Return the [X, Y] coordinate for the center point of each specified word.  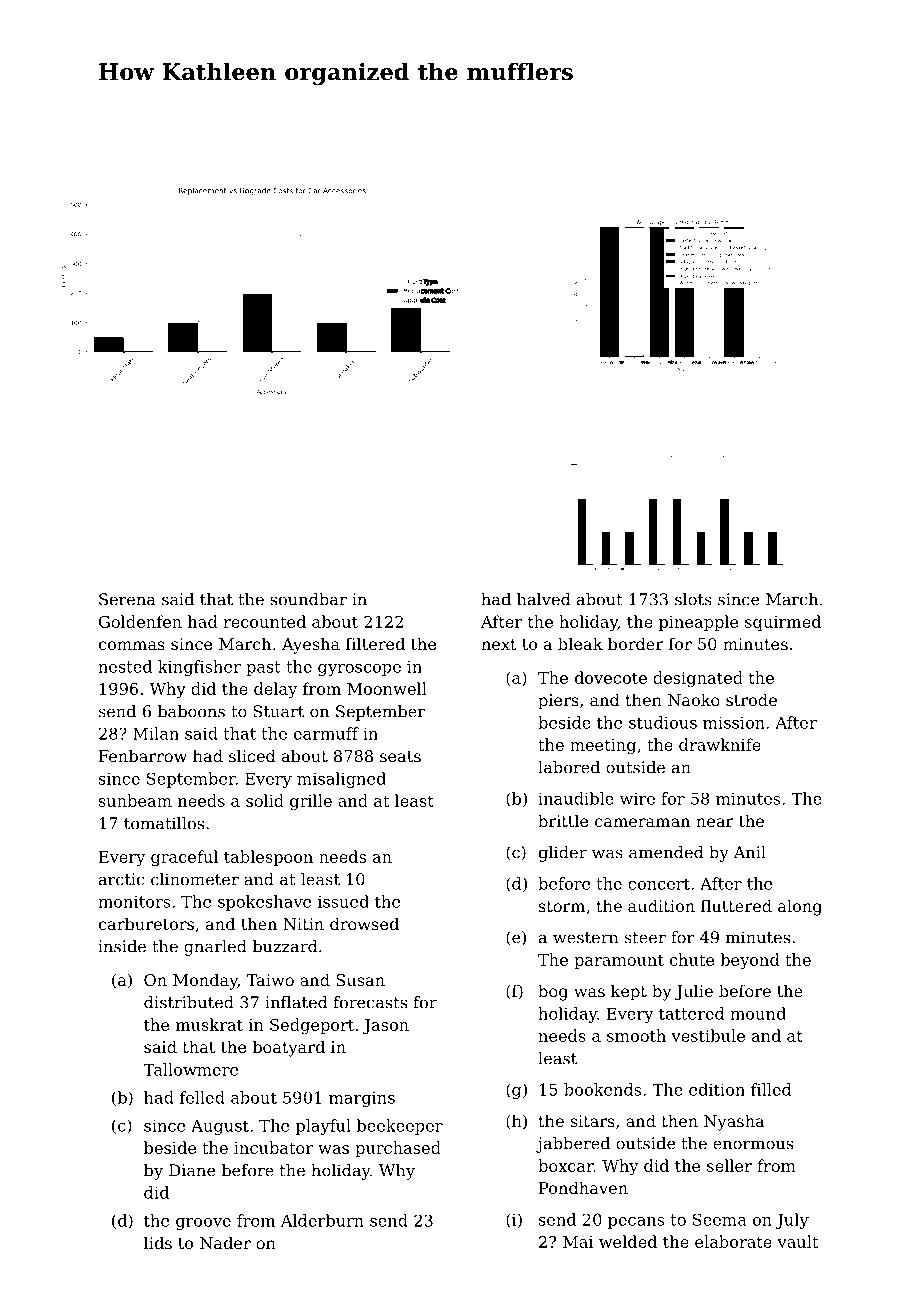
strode [751, 699]
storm [562, 906]
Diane [192, 1170]
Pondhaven [583, 1187]
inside [122, 946]
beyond [750, 961]
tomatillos [164, 823]
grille [311, 802]
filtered [375, 643]
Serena [127, 599]
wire [637, 798]
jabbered [573, 1145]
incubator [273, 1147]
